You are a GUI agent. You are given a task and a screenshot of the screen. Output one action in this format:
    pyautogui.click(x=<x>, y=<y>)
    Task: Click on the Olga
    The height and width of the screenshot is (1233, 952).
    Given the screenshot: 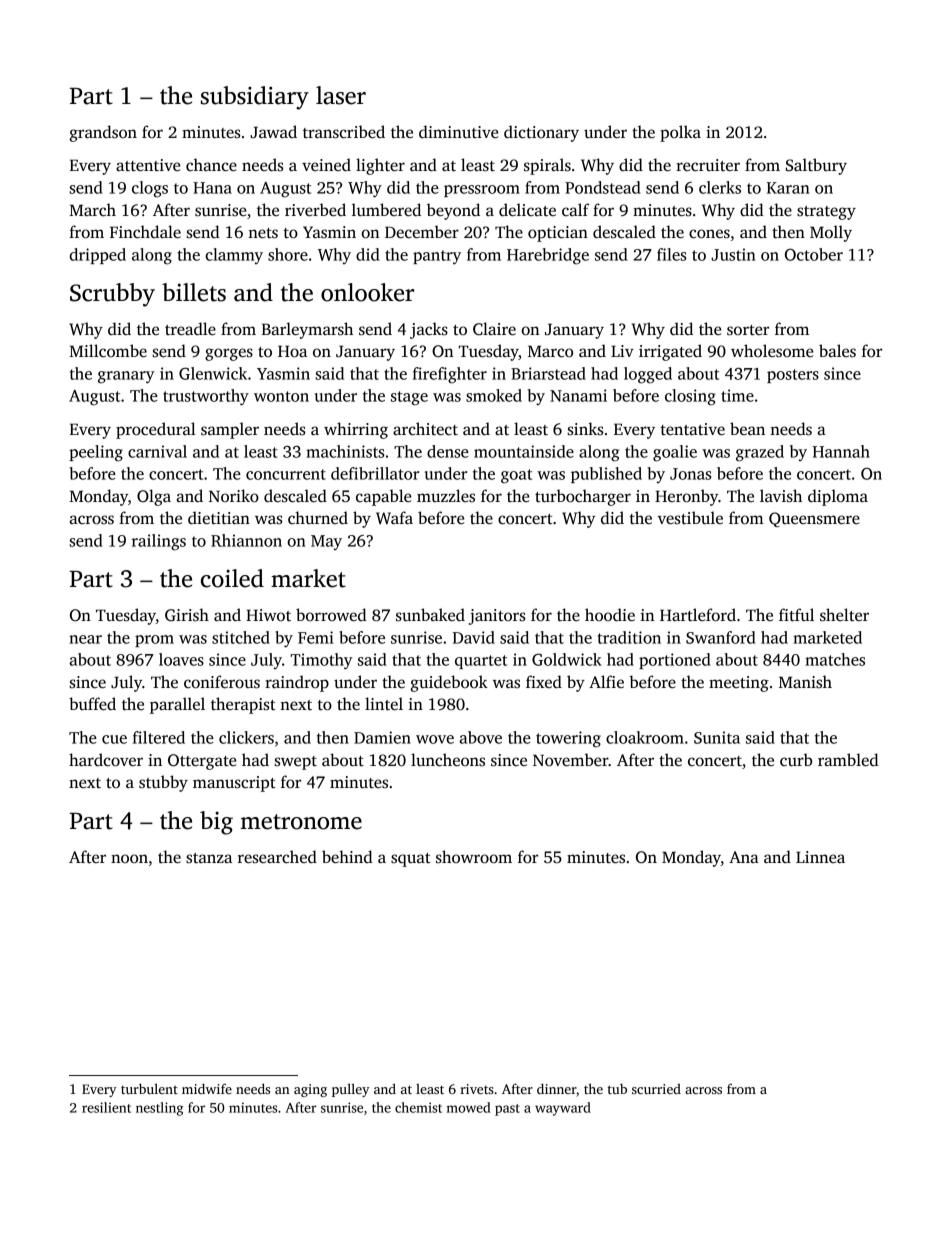 What is the action you would take?
    pyautogui.click(x=154, y=497)
